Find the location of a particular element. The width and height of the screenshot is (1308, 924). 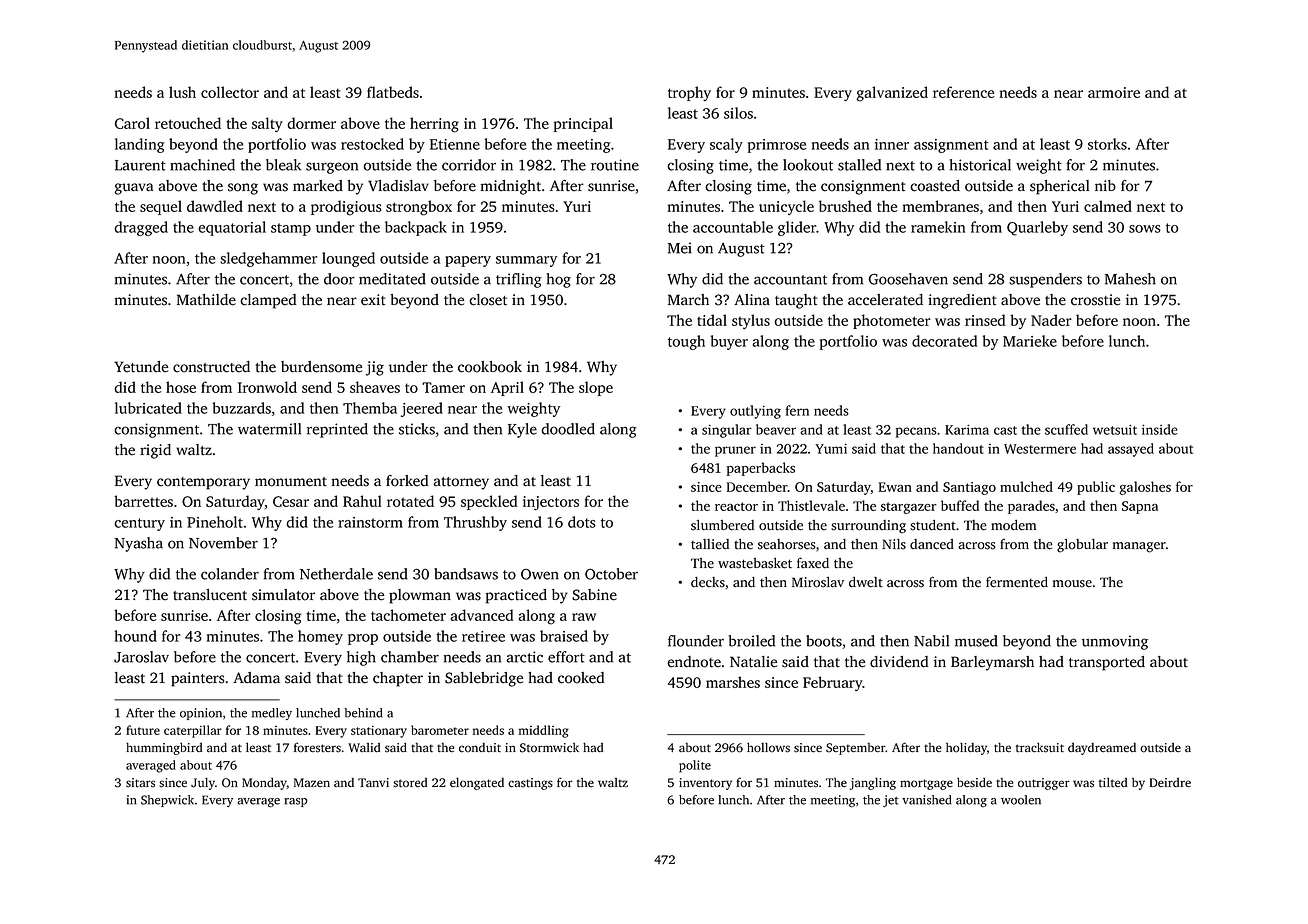

Mahesh is located at coordinates (1130, 279).
